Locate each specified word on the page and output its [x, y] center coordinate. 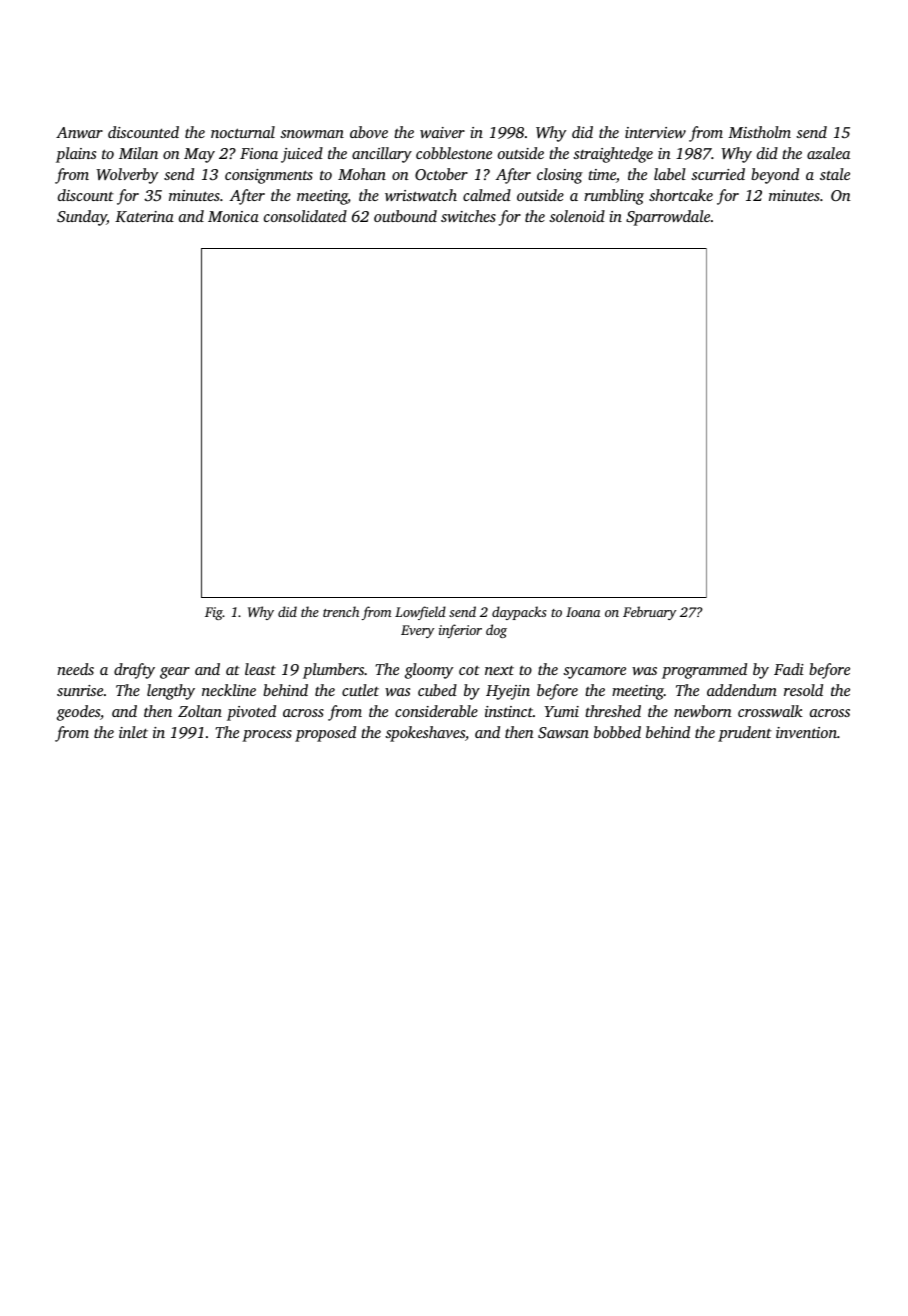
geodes [78, 713]
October [441, 174]
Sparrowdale [668, 218]
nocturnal [243, 132]
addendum [742, 690]
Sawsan [563, 732]
